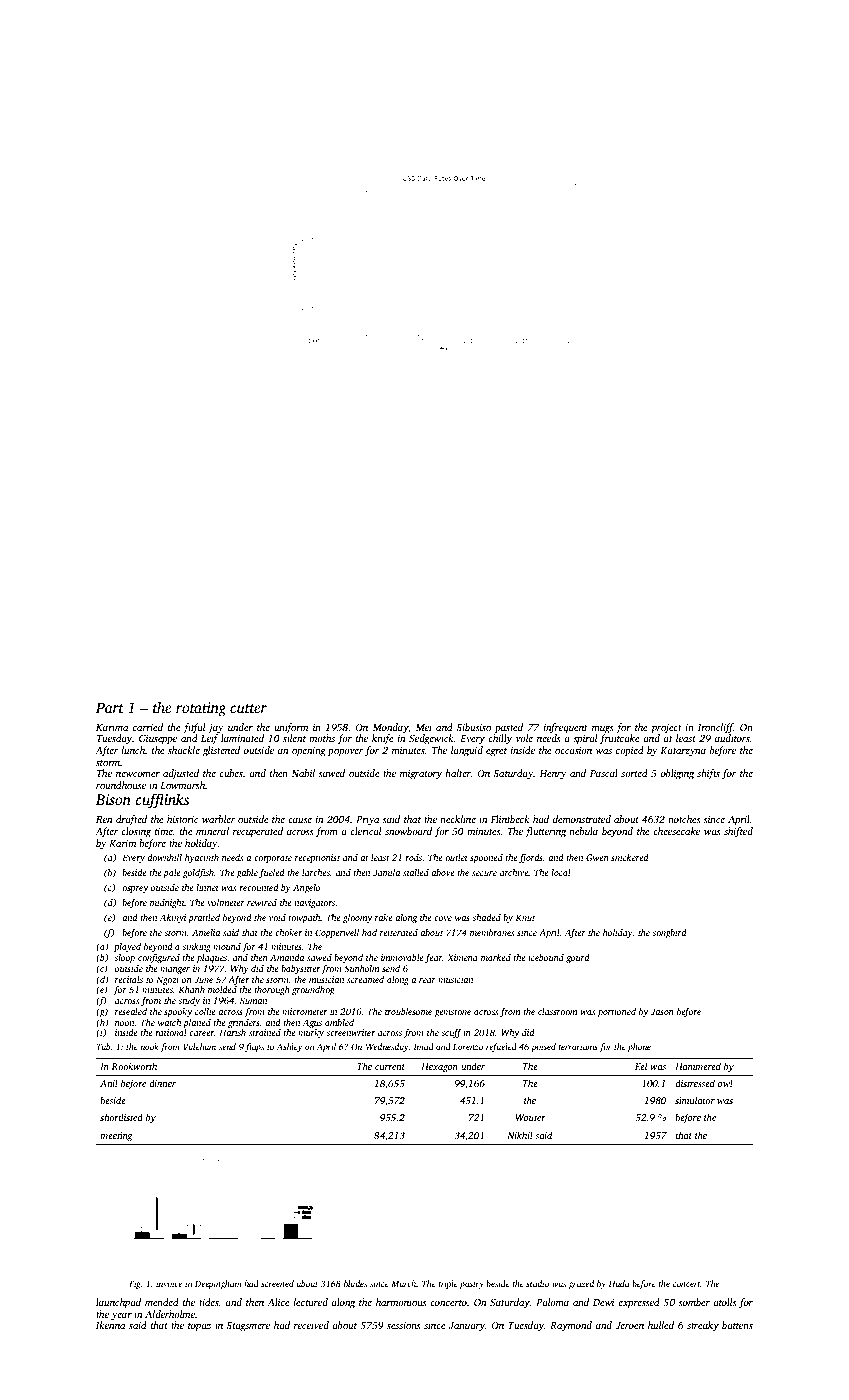  What do you see at coordinates (629, 1325) in the page?
I see `Jeroen` at bounding box center [629, 1325].
